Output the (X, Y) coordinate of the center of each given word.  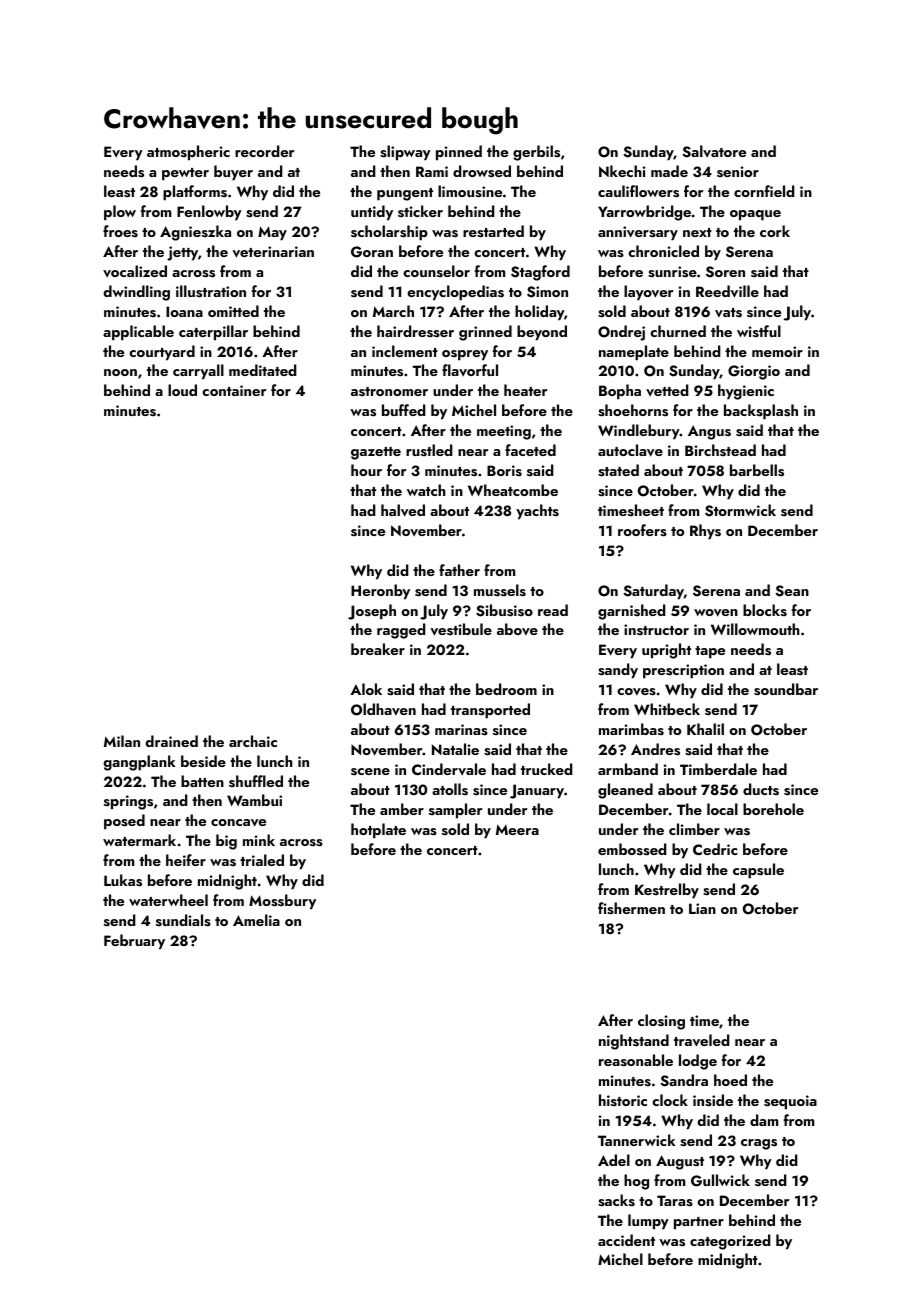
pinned (459, 153)
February (134, 942)
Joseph (372, 612)
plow (120, 213)
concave (238, 823)
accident (626, 1240)
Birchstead (720, 450)
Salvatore (714, 151)
